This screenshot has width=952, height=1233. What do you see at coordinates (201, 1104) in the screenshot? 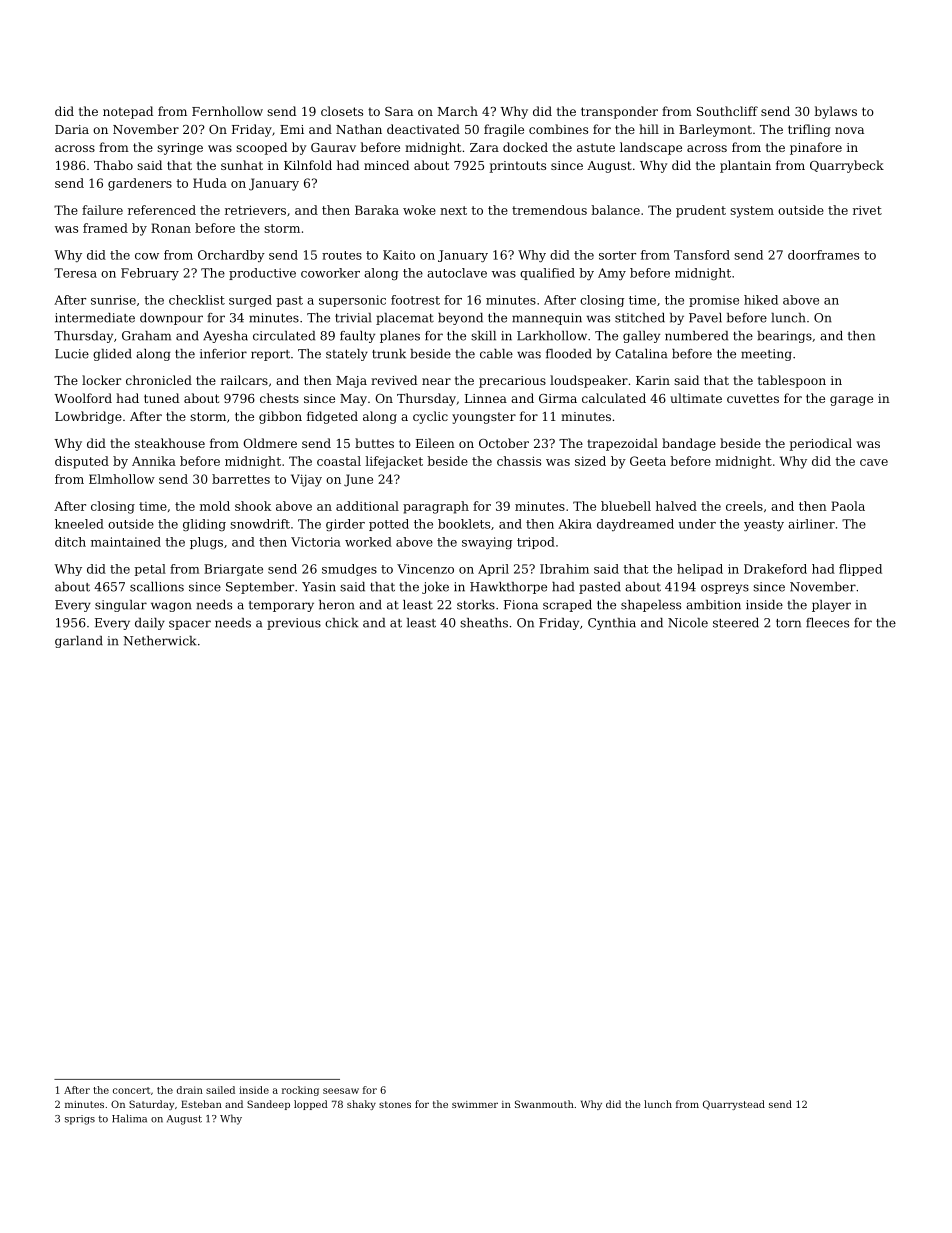
I see `Esteban` at bounding box center [201, 1104].
